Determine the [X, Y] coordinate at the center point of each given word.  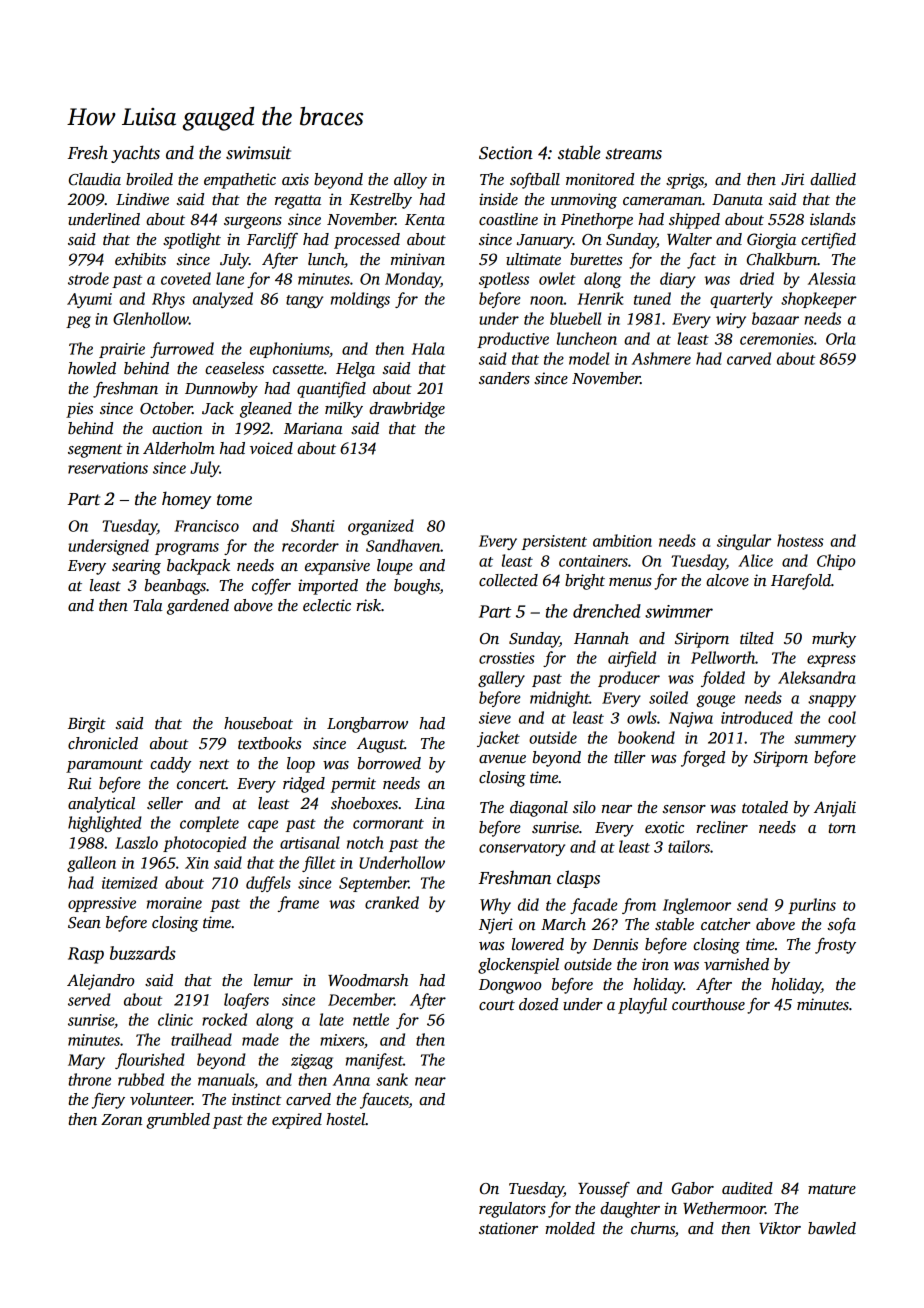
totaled [765, 807]
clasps [578, 879]
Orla [841, 338]
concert [201, 784]
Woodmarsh [368, 980]
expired [297, 1121]
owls [642, 717]
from [639, 906]
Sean [84, 923]
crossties [507, 658]
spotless [504, 280]
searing [136, 567]
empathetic [240, 181]
